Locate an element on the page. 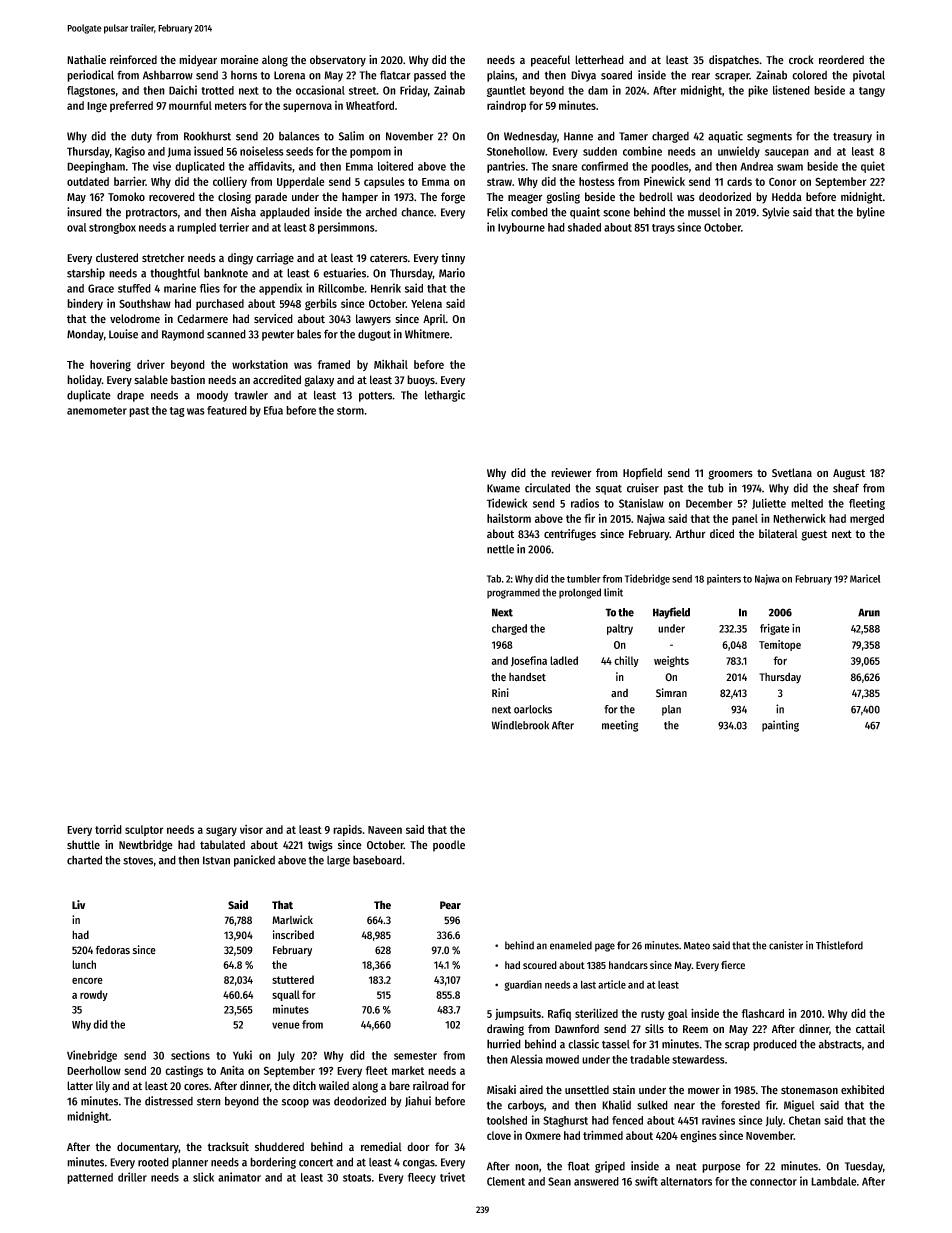  Pinewick is located at coordinates (664, 181).
